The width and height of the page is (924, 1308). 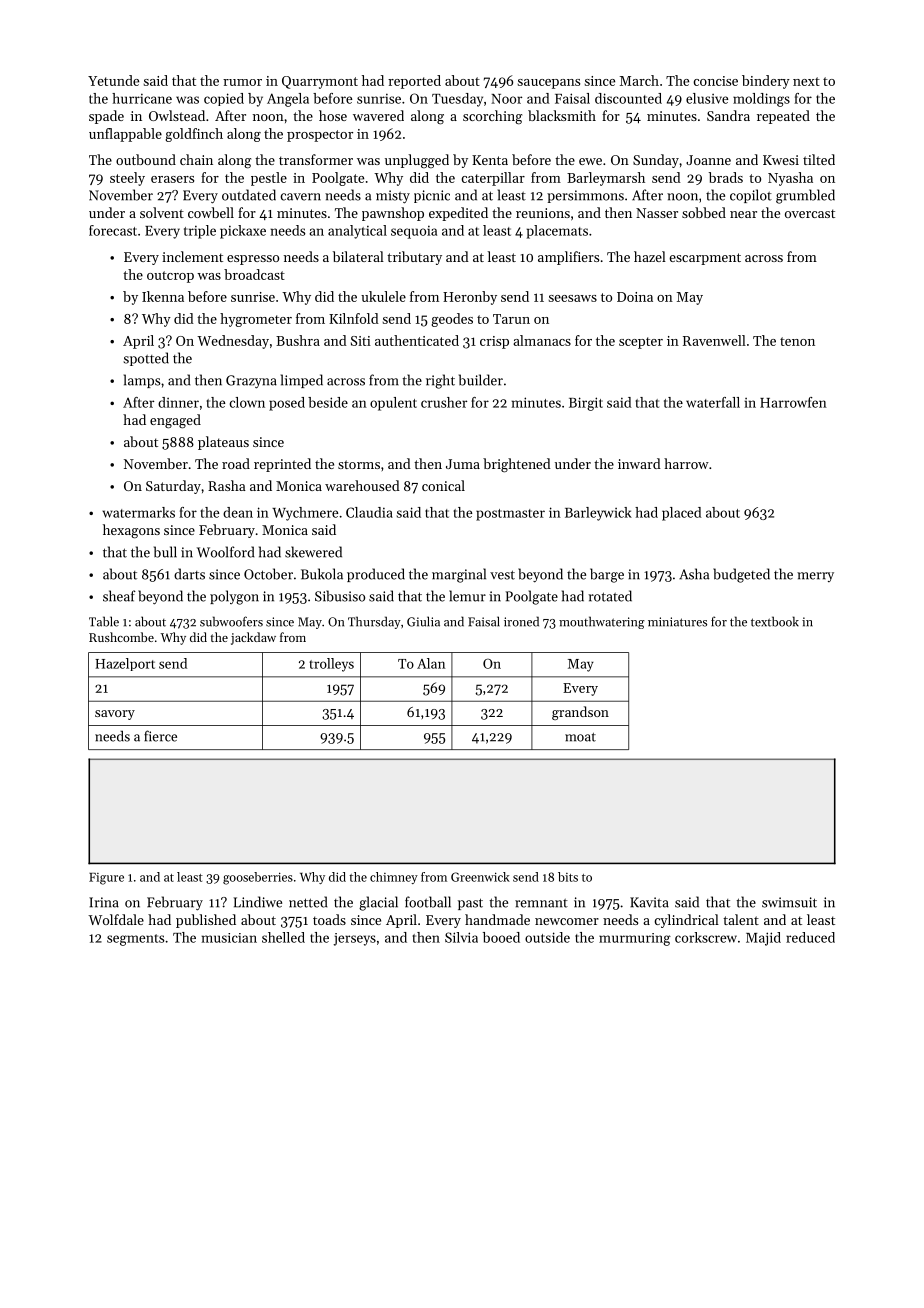 What do you see at coordinates (258, 878) in the page?
I see `gooseberries` at bounding box center [258, 878].
